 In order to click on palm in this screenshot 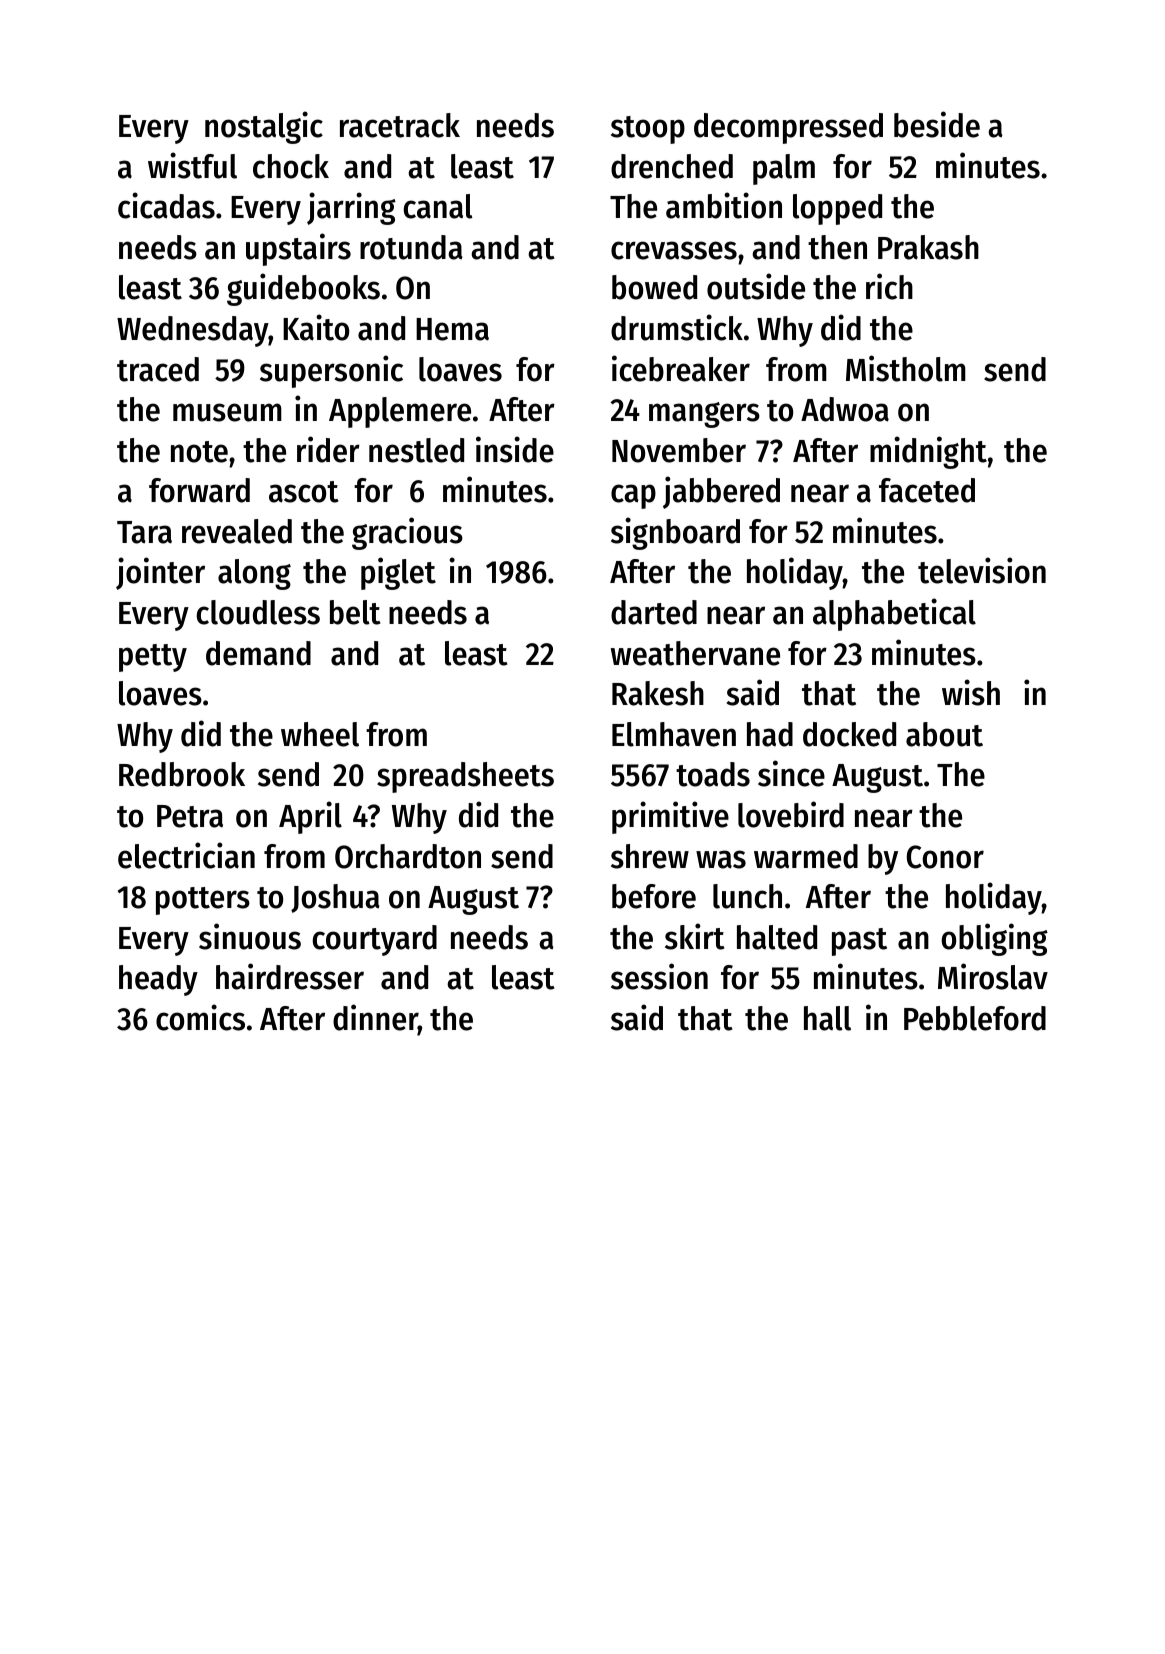, I will do `click(784, 169)`.
